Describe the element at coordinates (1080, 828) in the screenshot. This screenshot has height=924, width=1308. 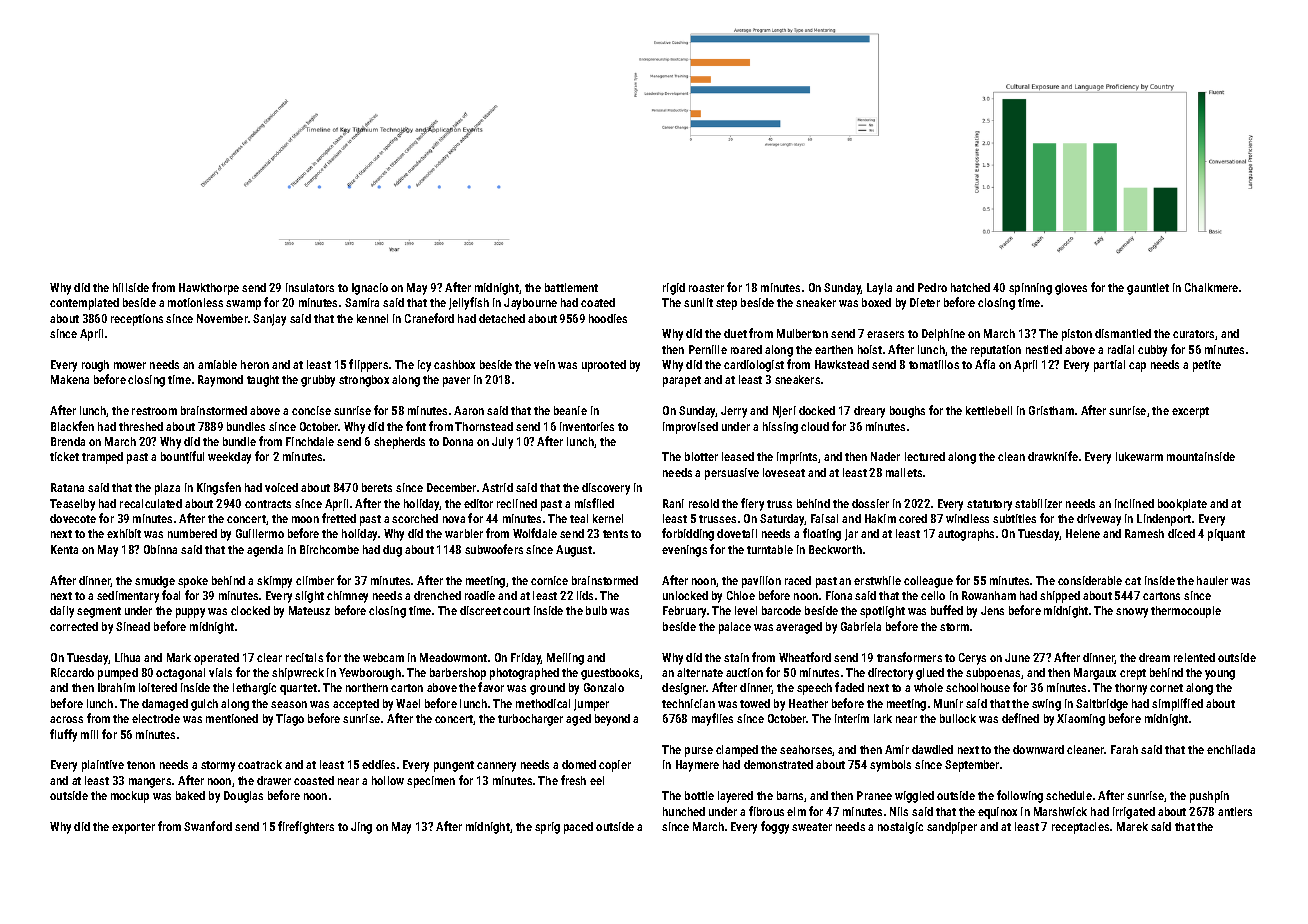
I see `receptacles` at that location.
